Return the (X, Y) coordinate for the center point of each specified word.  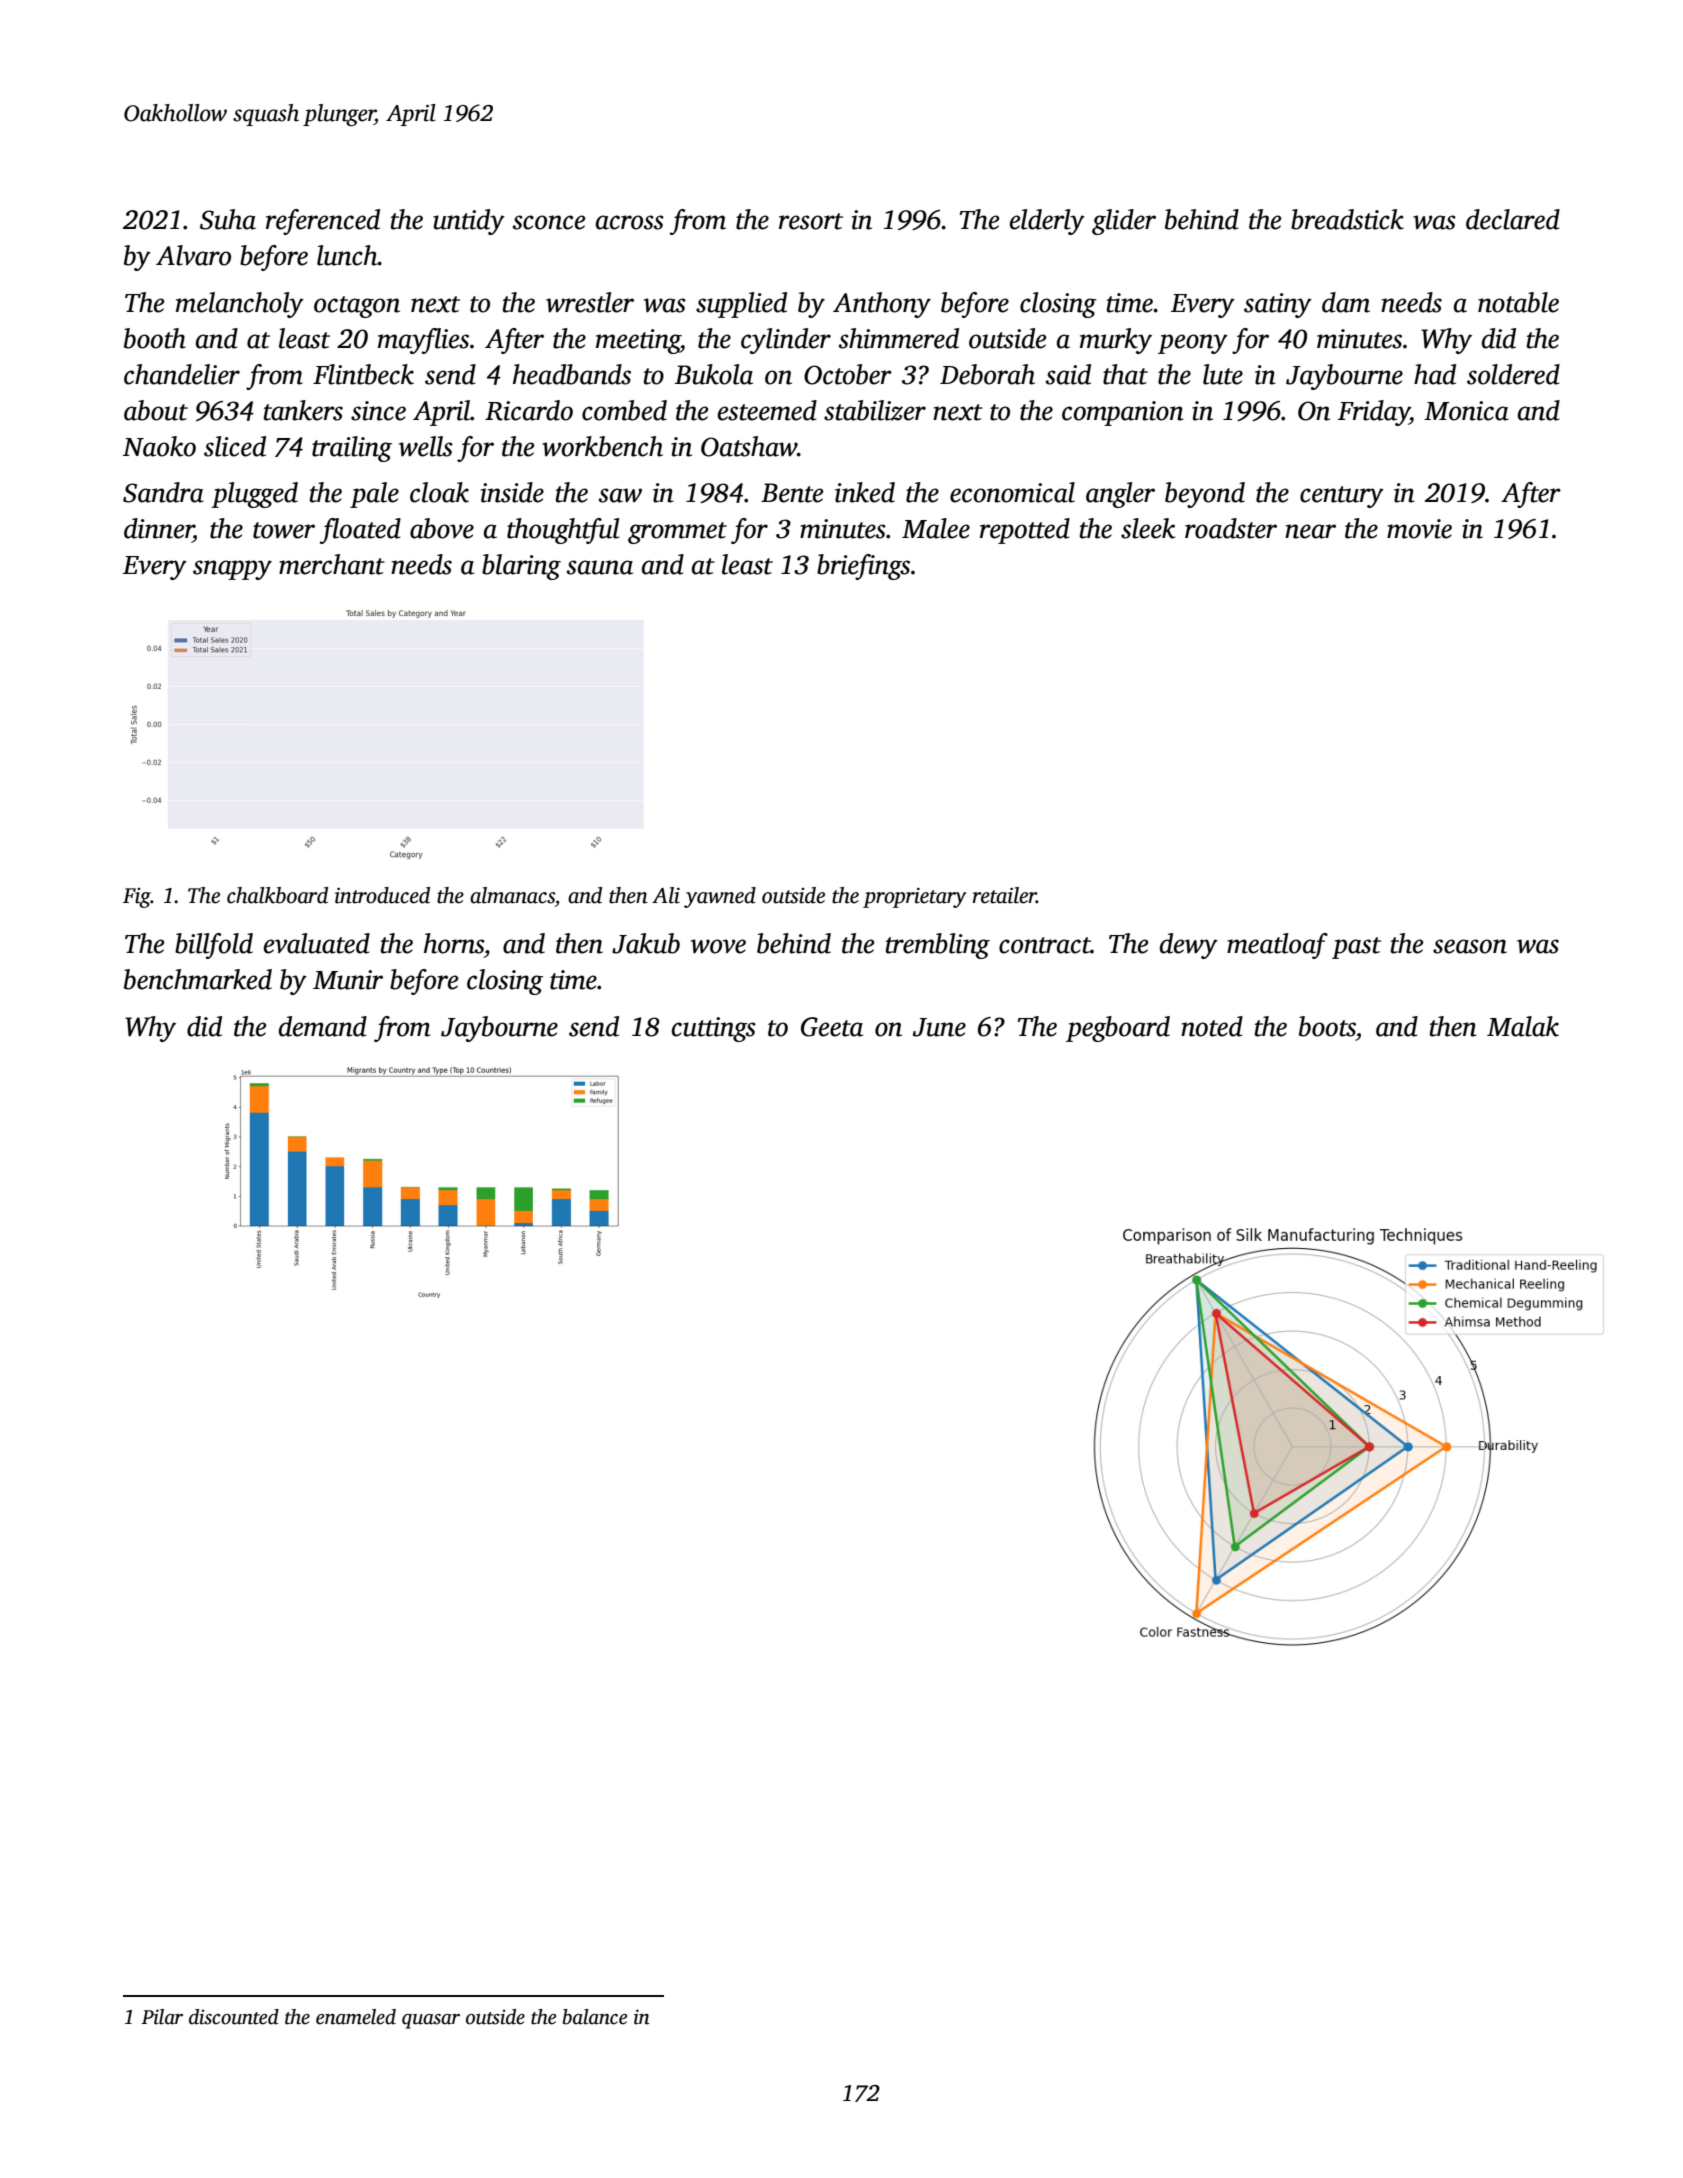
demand (323, 1026)
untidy (469, 222)
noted (1212, 1026)
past (1356, 948)
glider (1124, 222)
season (1470, 946)
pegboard (1118, 1029)
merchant (332, 564)
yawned (720, 897)
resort (811, 221)
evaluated (317, 943)
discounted (234, 2017)
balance (595, 2017)
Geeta (832, 1027)
